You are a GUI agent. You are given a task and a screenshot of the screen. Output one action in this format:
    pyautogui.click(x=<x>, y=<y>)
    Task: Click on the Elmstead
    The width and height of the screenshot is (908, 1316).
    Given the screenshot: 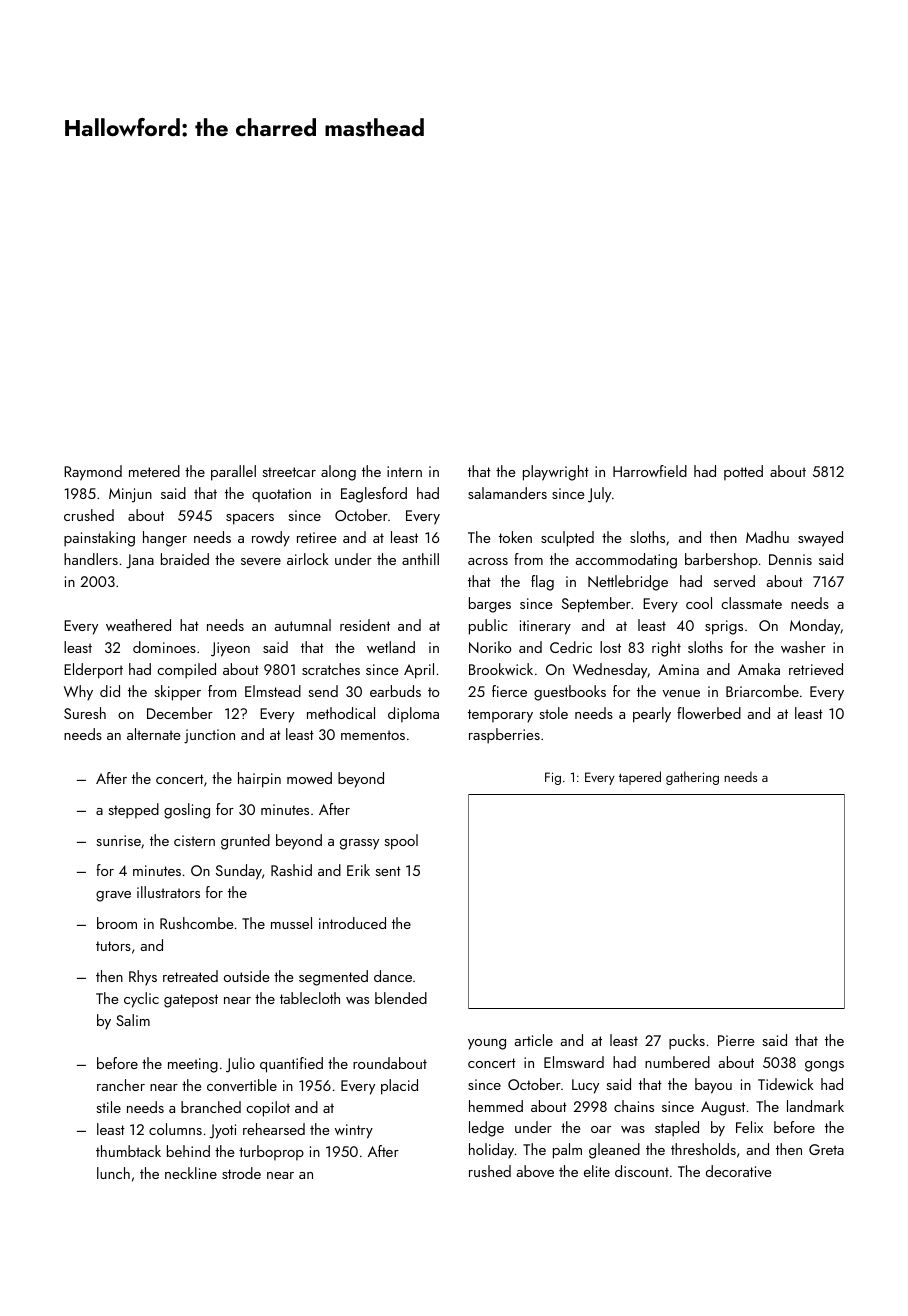 What is the action you would take?
    pyautogui.click(x=273, y=691)
